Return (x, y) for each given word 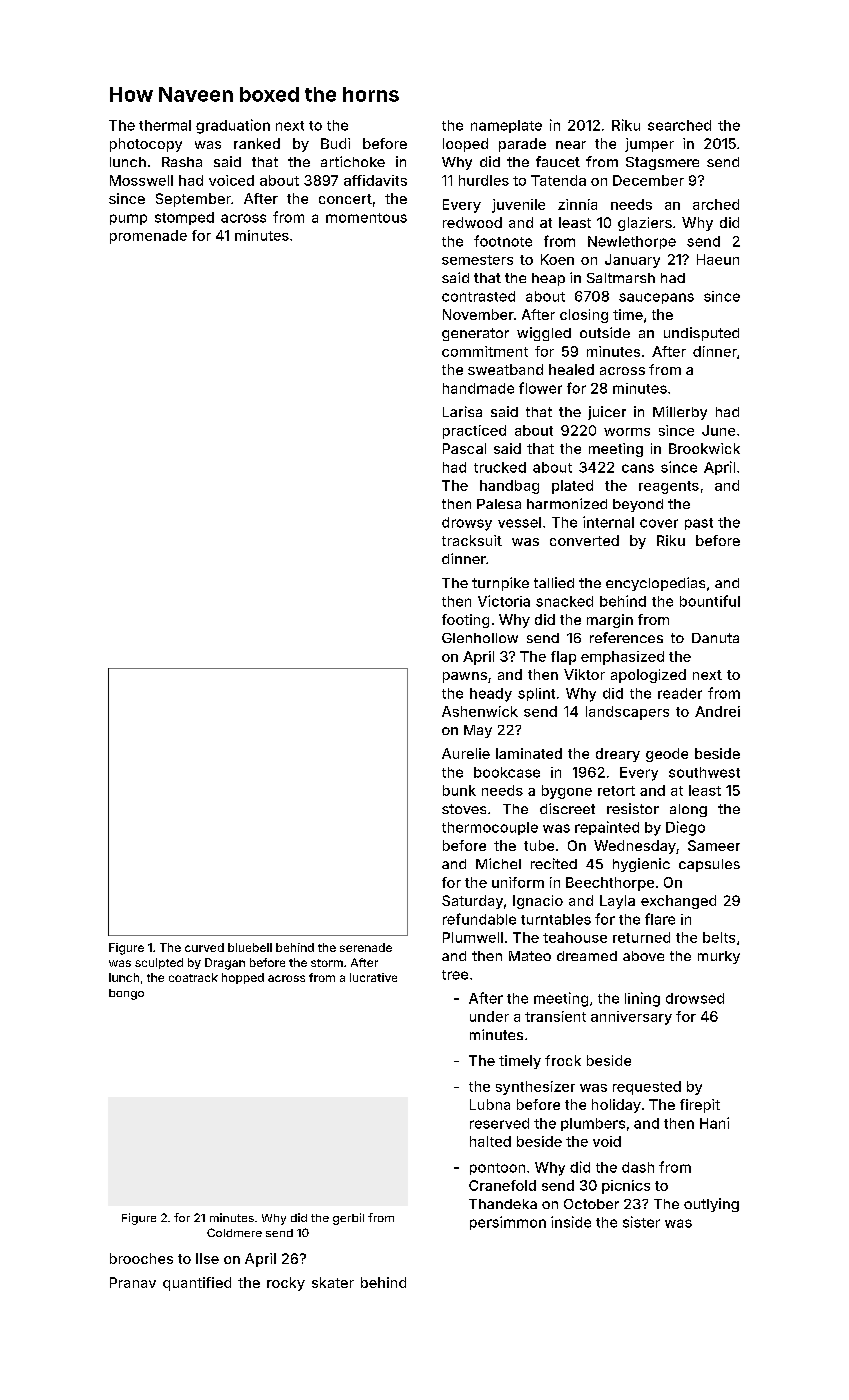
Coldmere (234, 1232)
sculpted (159, 963)
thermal (165, 125)
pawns (465, 677)
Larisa (462, 411)
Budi (335, 143)
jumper (649, 145)
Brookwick (704, 448)
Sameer (714, 845)
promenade (148, 237)
